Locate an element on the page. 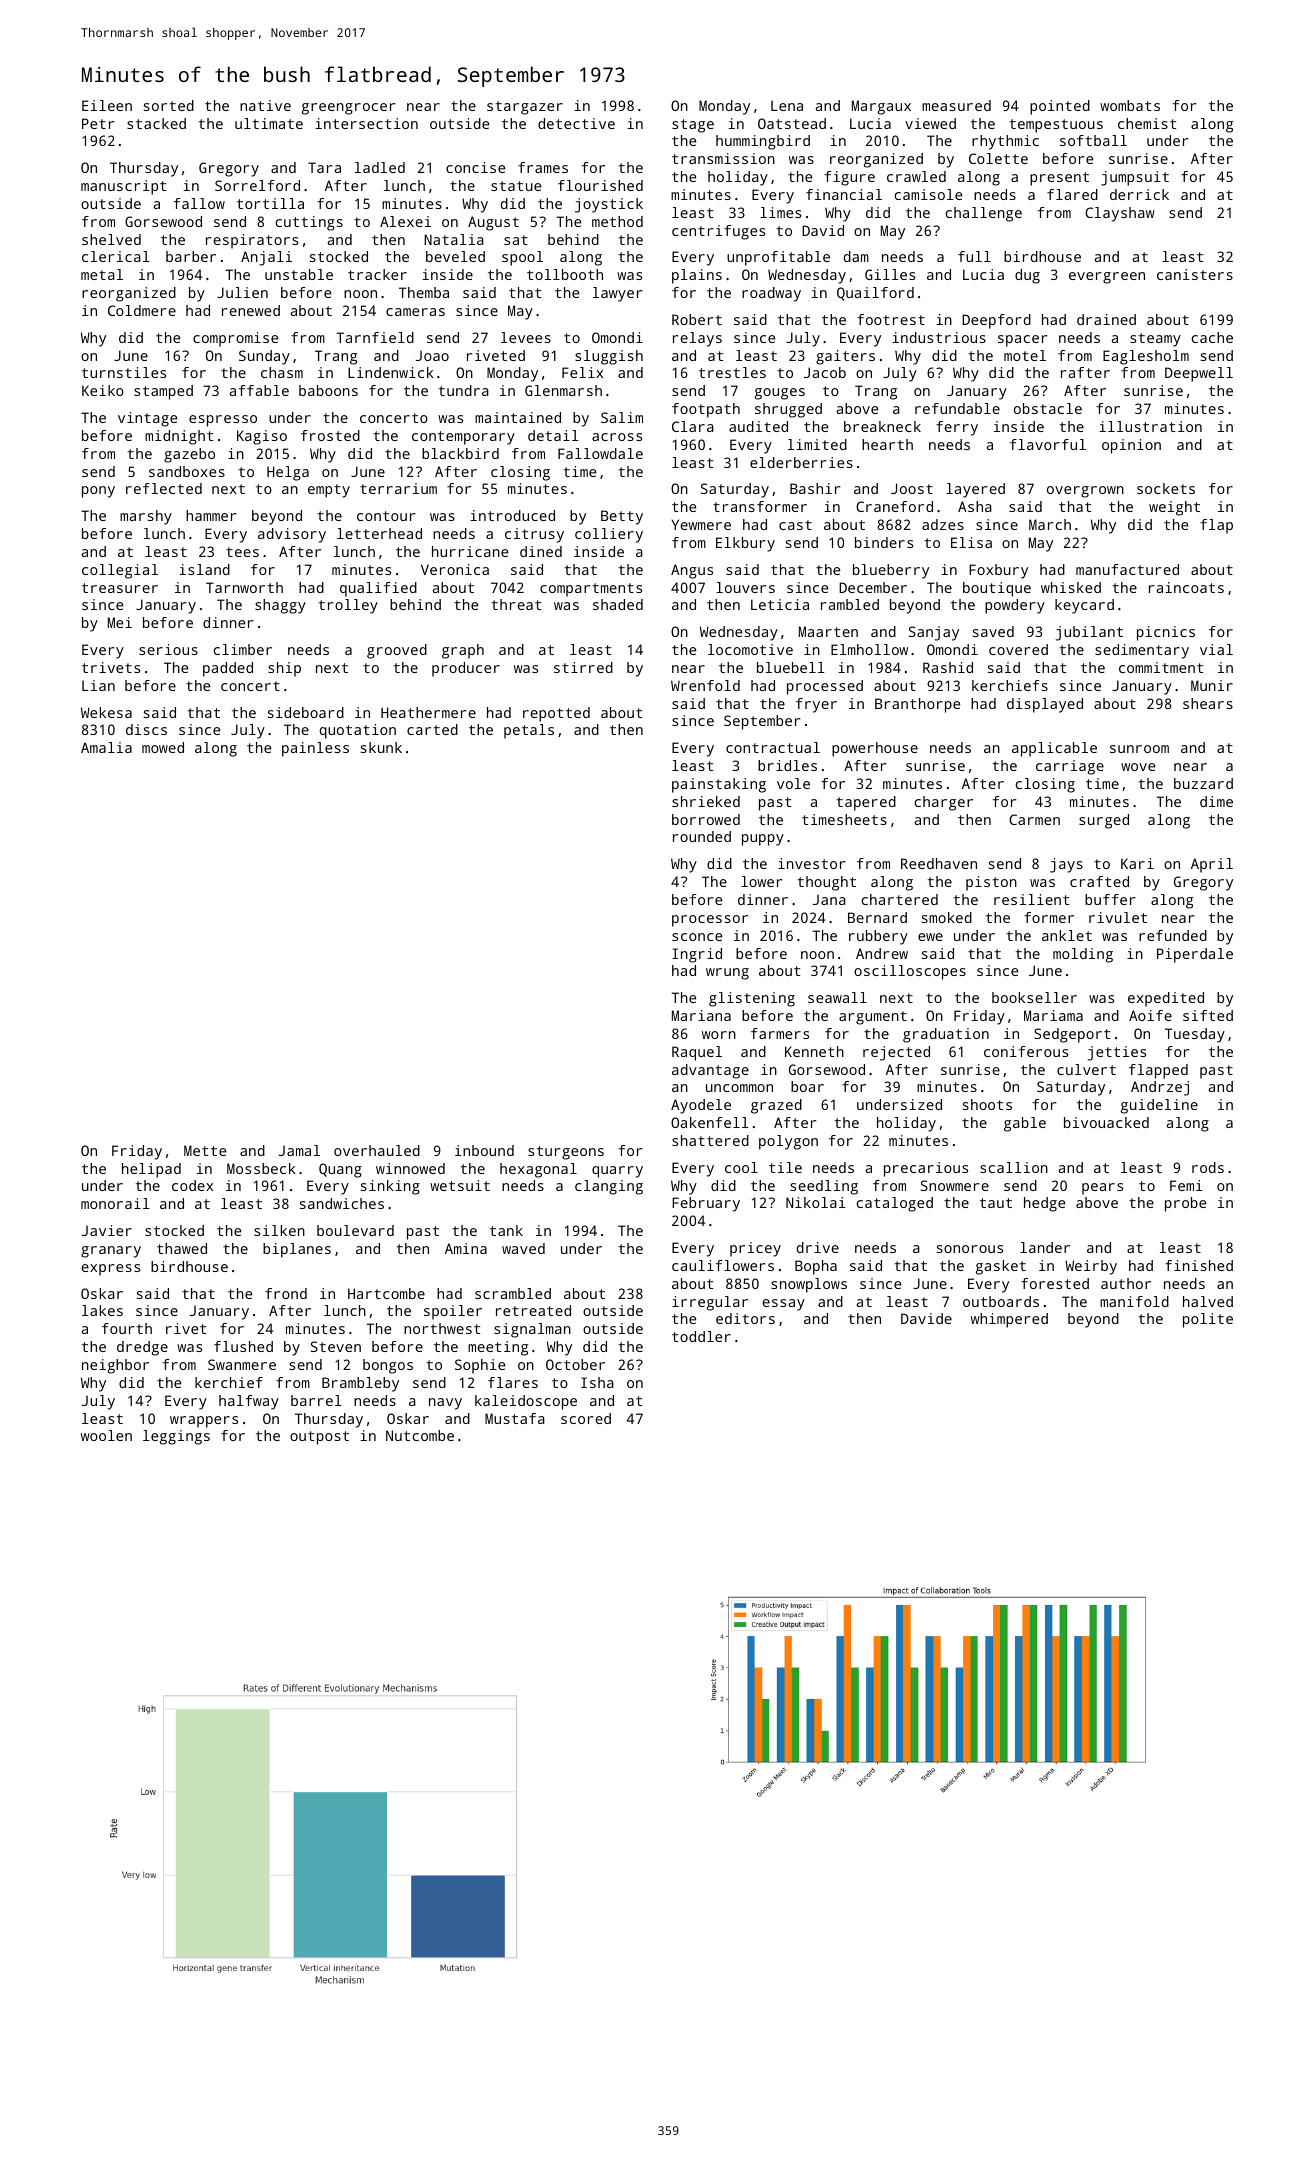 This document has width=1315, height=2167. finished is located at coordinates (1199, 1265).
